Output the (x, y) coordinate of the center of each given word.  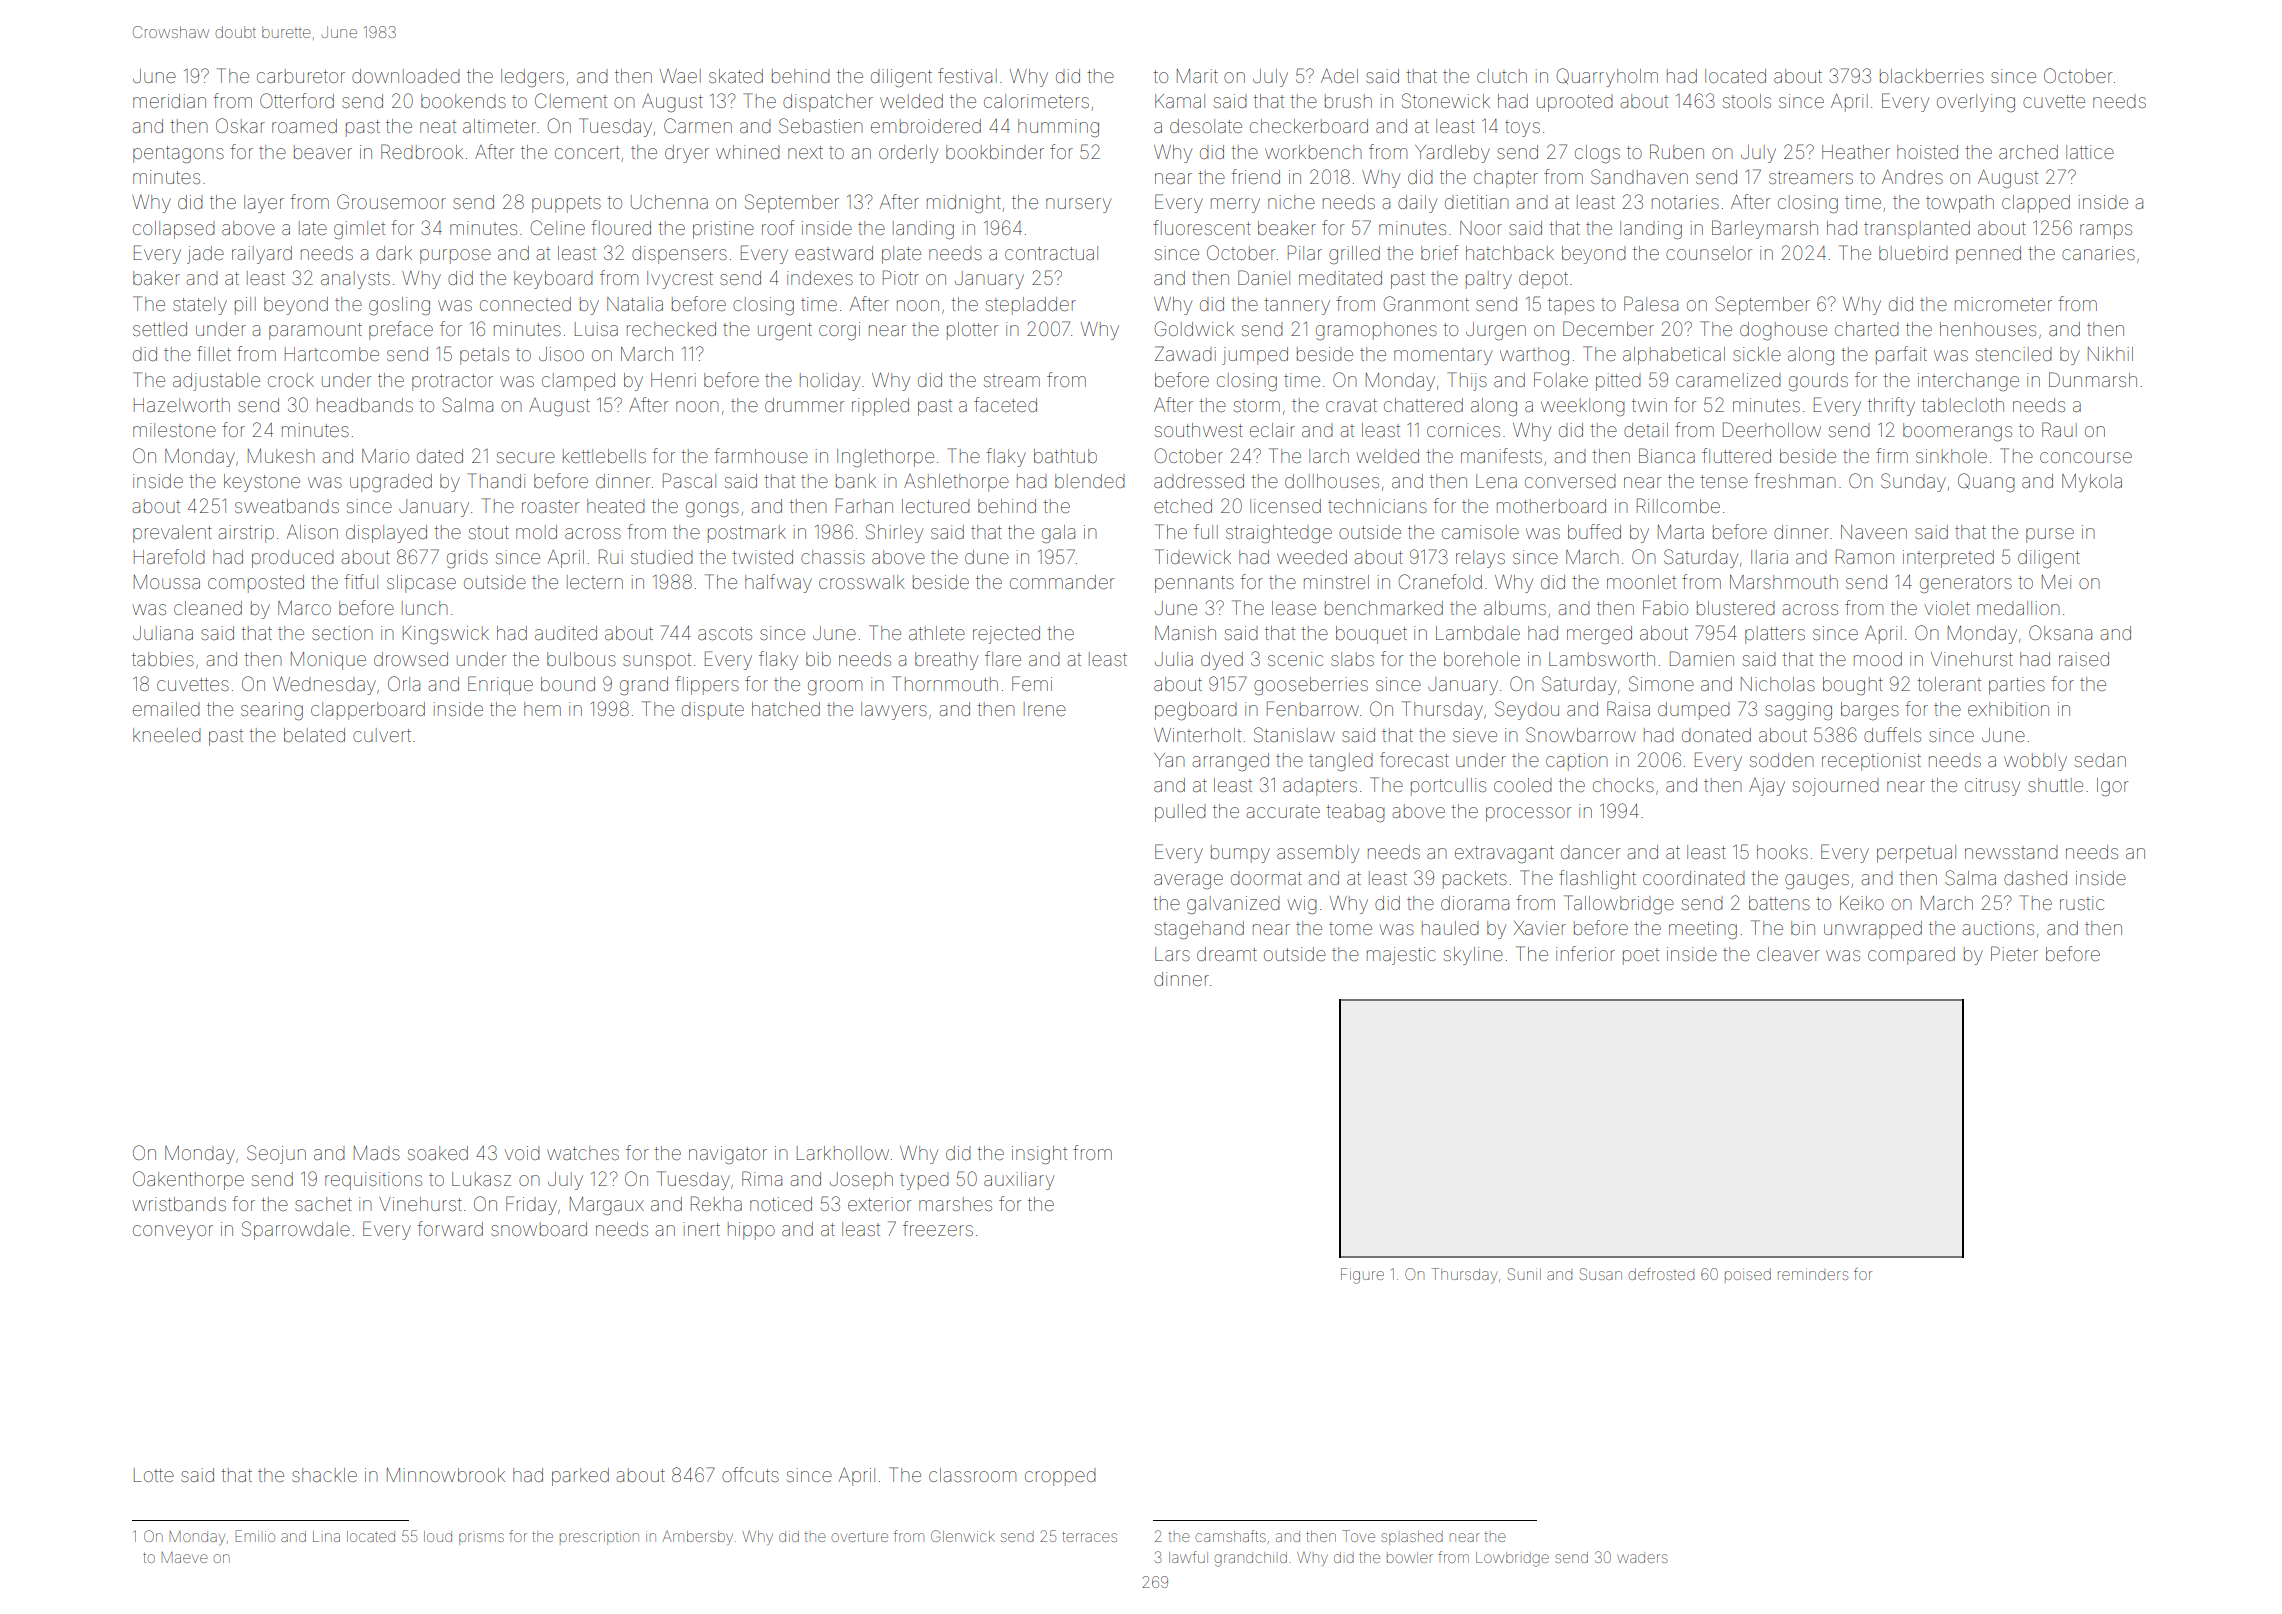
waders (1642, 1557)
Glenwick (963, 1536)
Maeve (185, 1557)
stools (1747, 101)
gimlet (359, 230)
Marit (1197, 76)
